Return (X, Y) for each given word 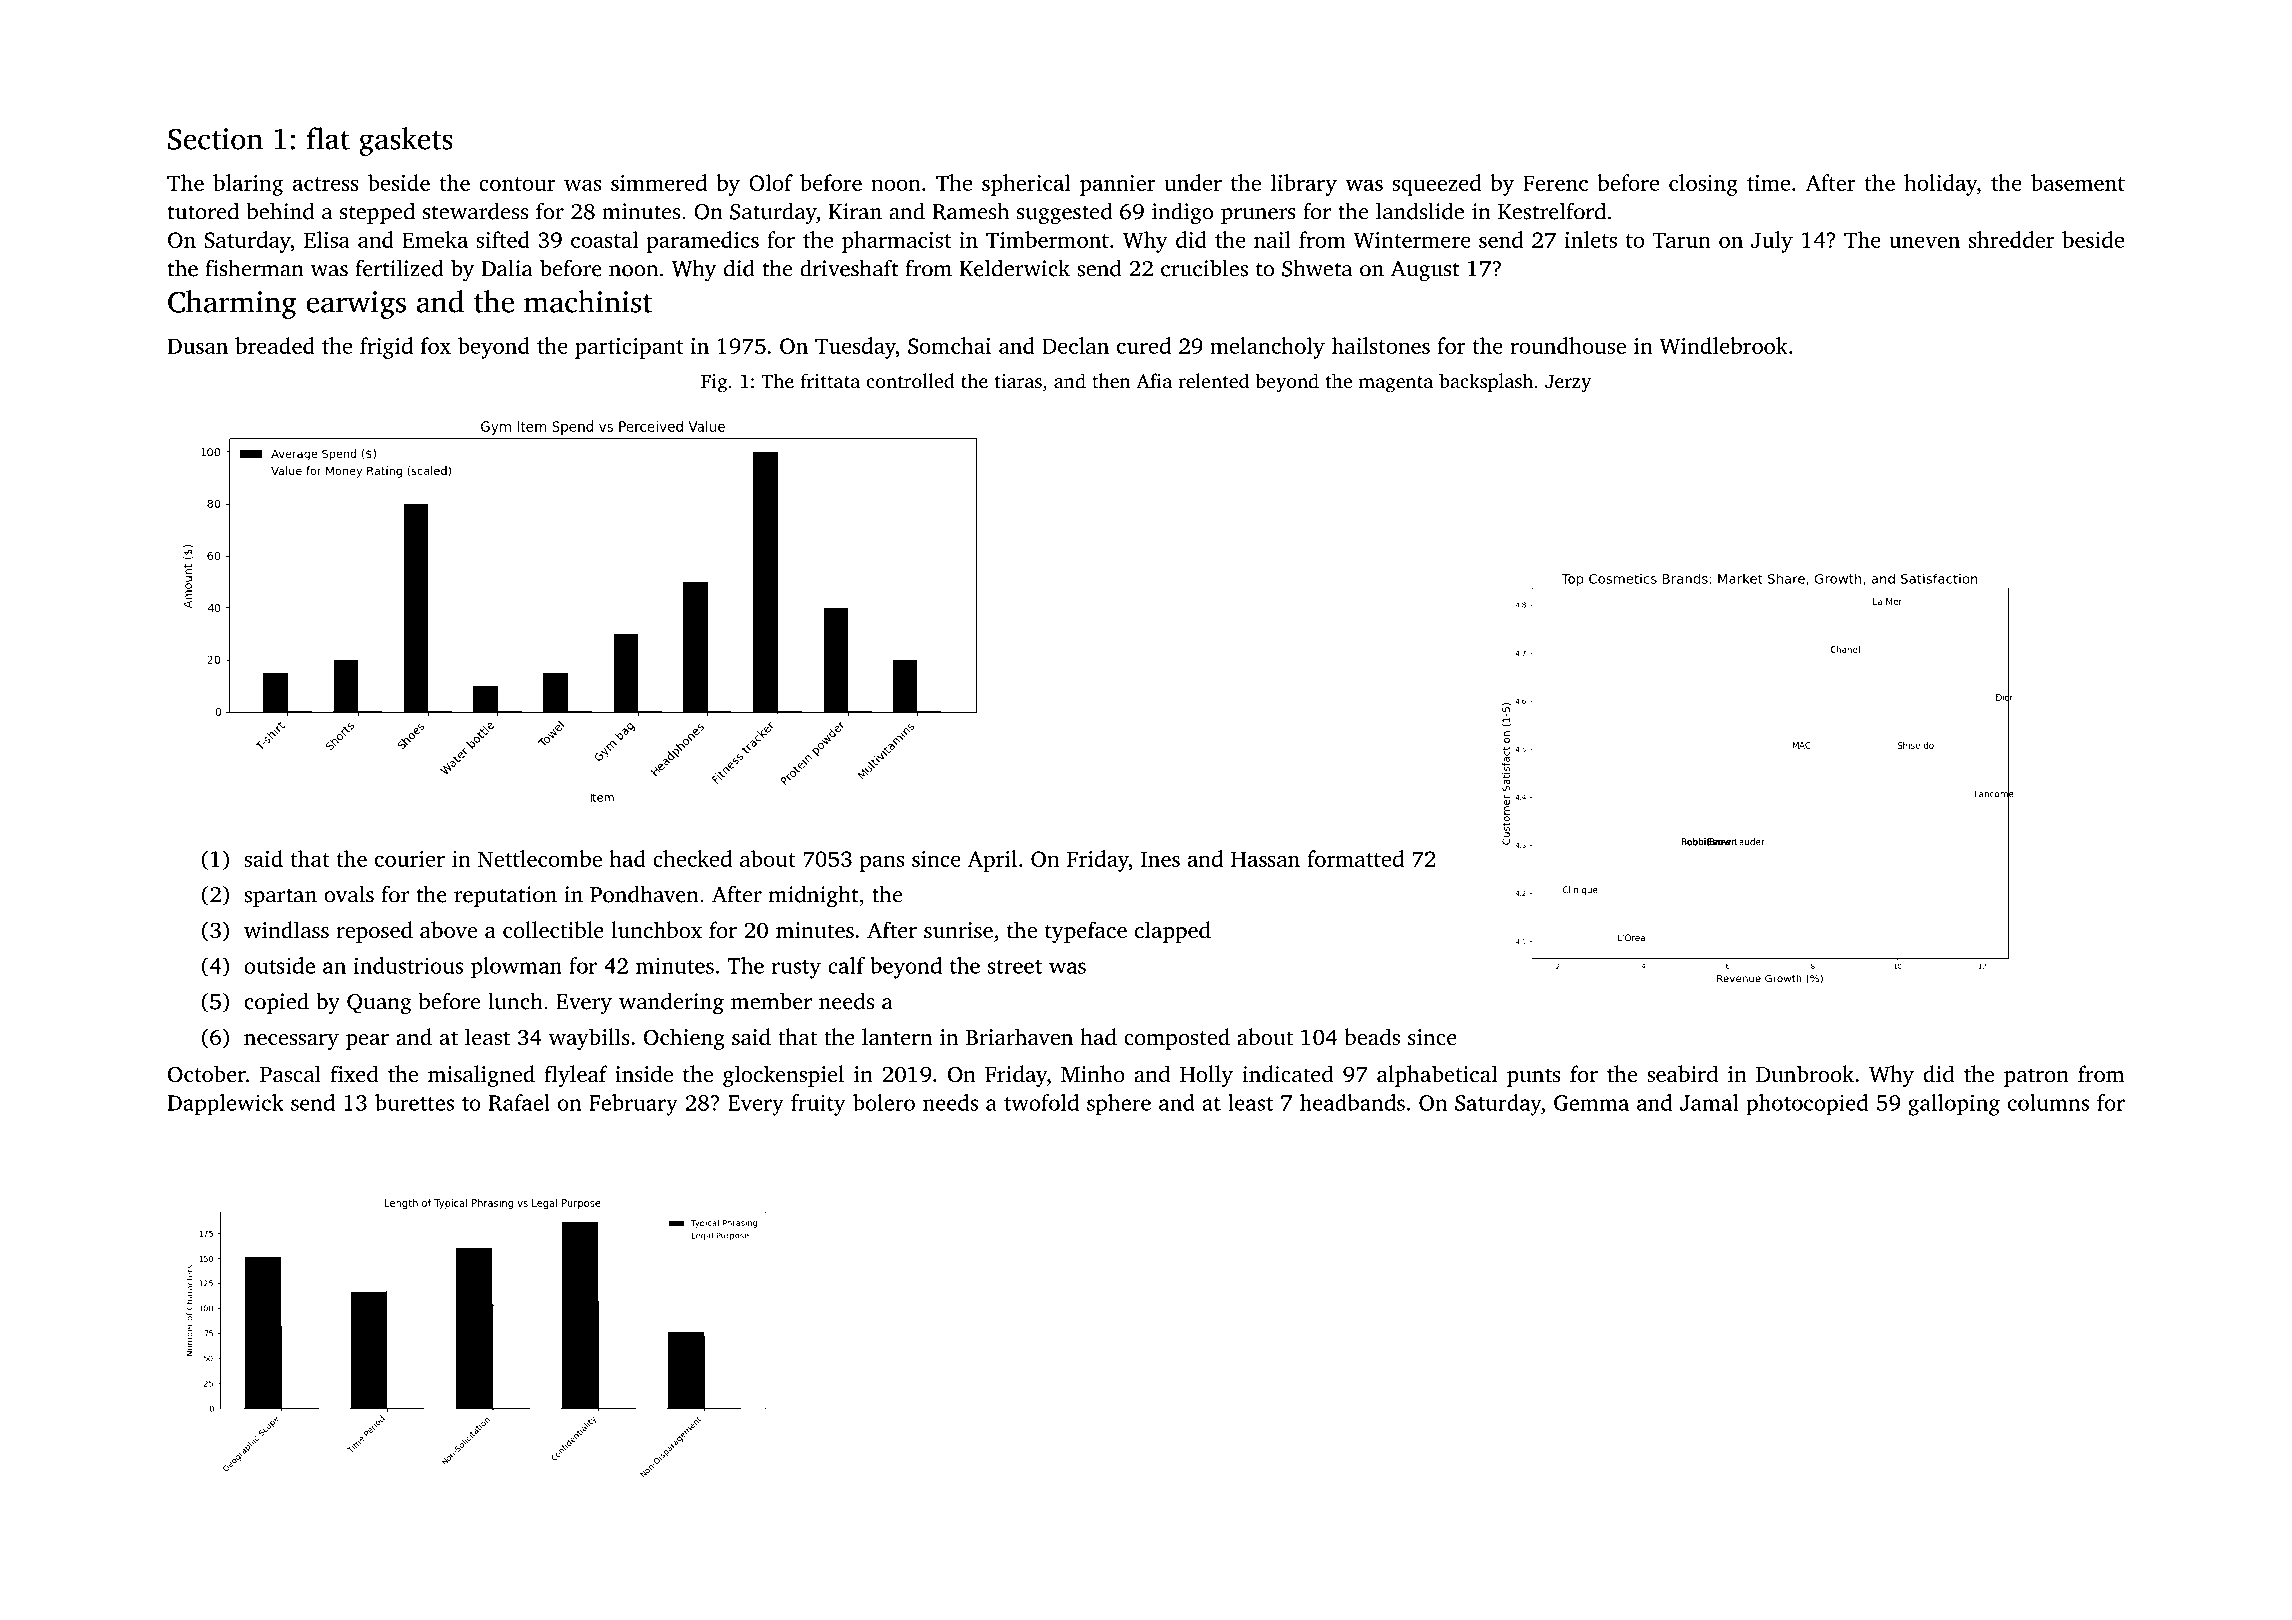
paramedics (703, 242)
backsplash (1486, 383)
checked (692, 858)
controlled (910, 380)
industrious (408, 965)
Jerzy (1568, 383)
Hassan (1265, 859)
